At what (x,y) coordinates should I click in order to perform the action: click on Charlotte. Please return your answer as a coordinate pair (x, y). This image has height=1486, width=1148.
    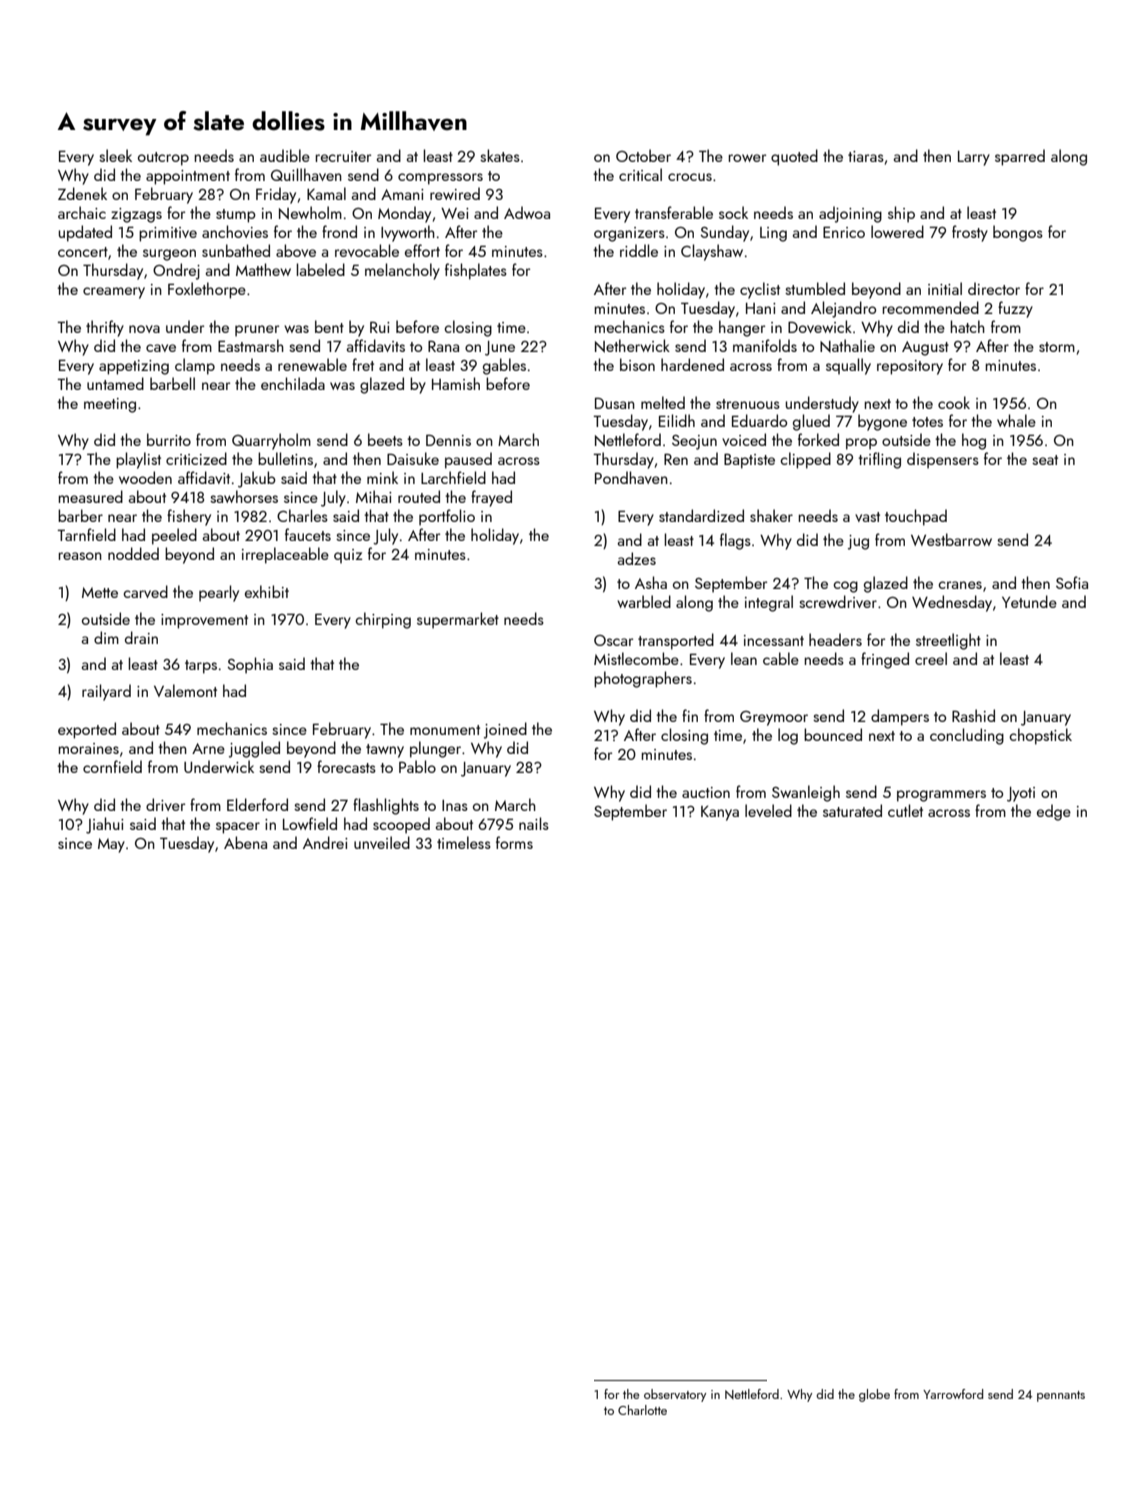
    Looking at the image, I should click on (642, 1410).
